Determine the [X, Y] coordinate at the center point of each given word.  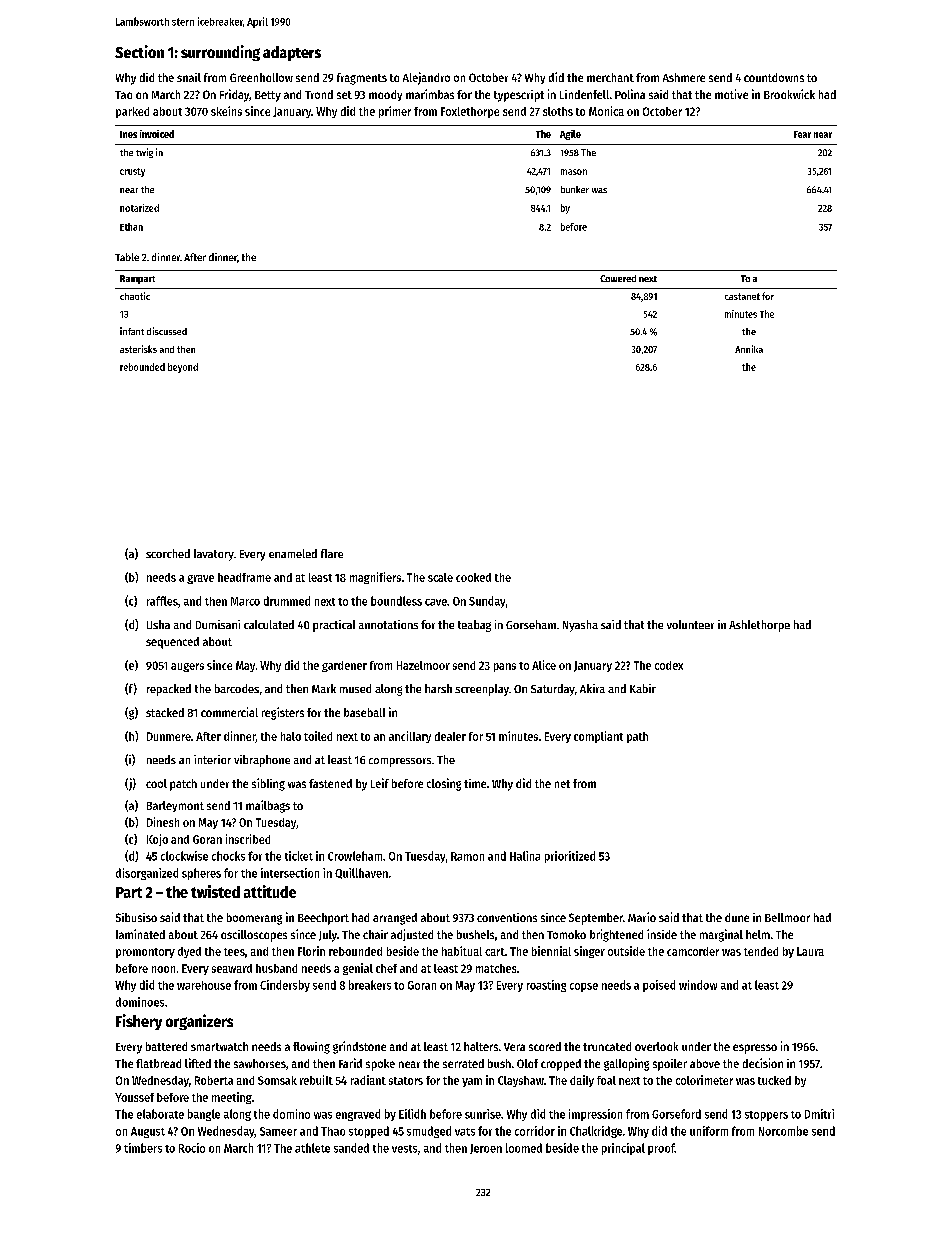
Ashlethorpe [759, 626]
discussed [167, 331]
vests [404, 1149]
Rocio [192, 1148]
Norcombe [783, 1131]
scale [440, 577]
